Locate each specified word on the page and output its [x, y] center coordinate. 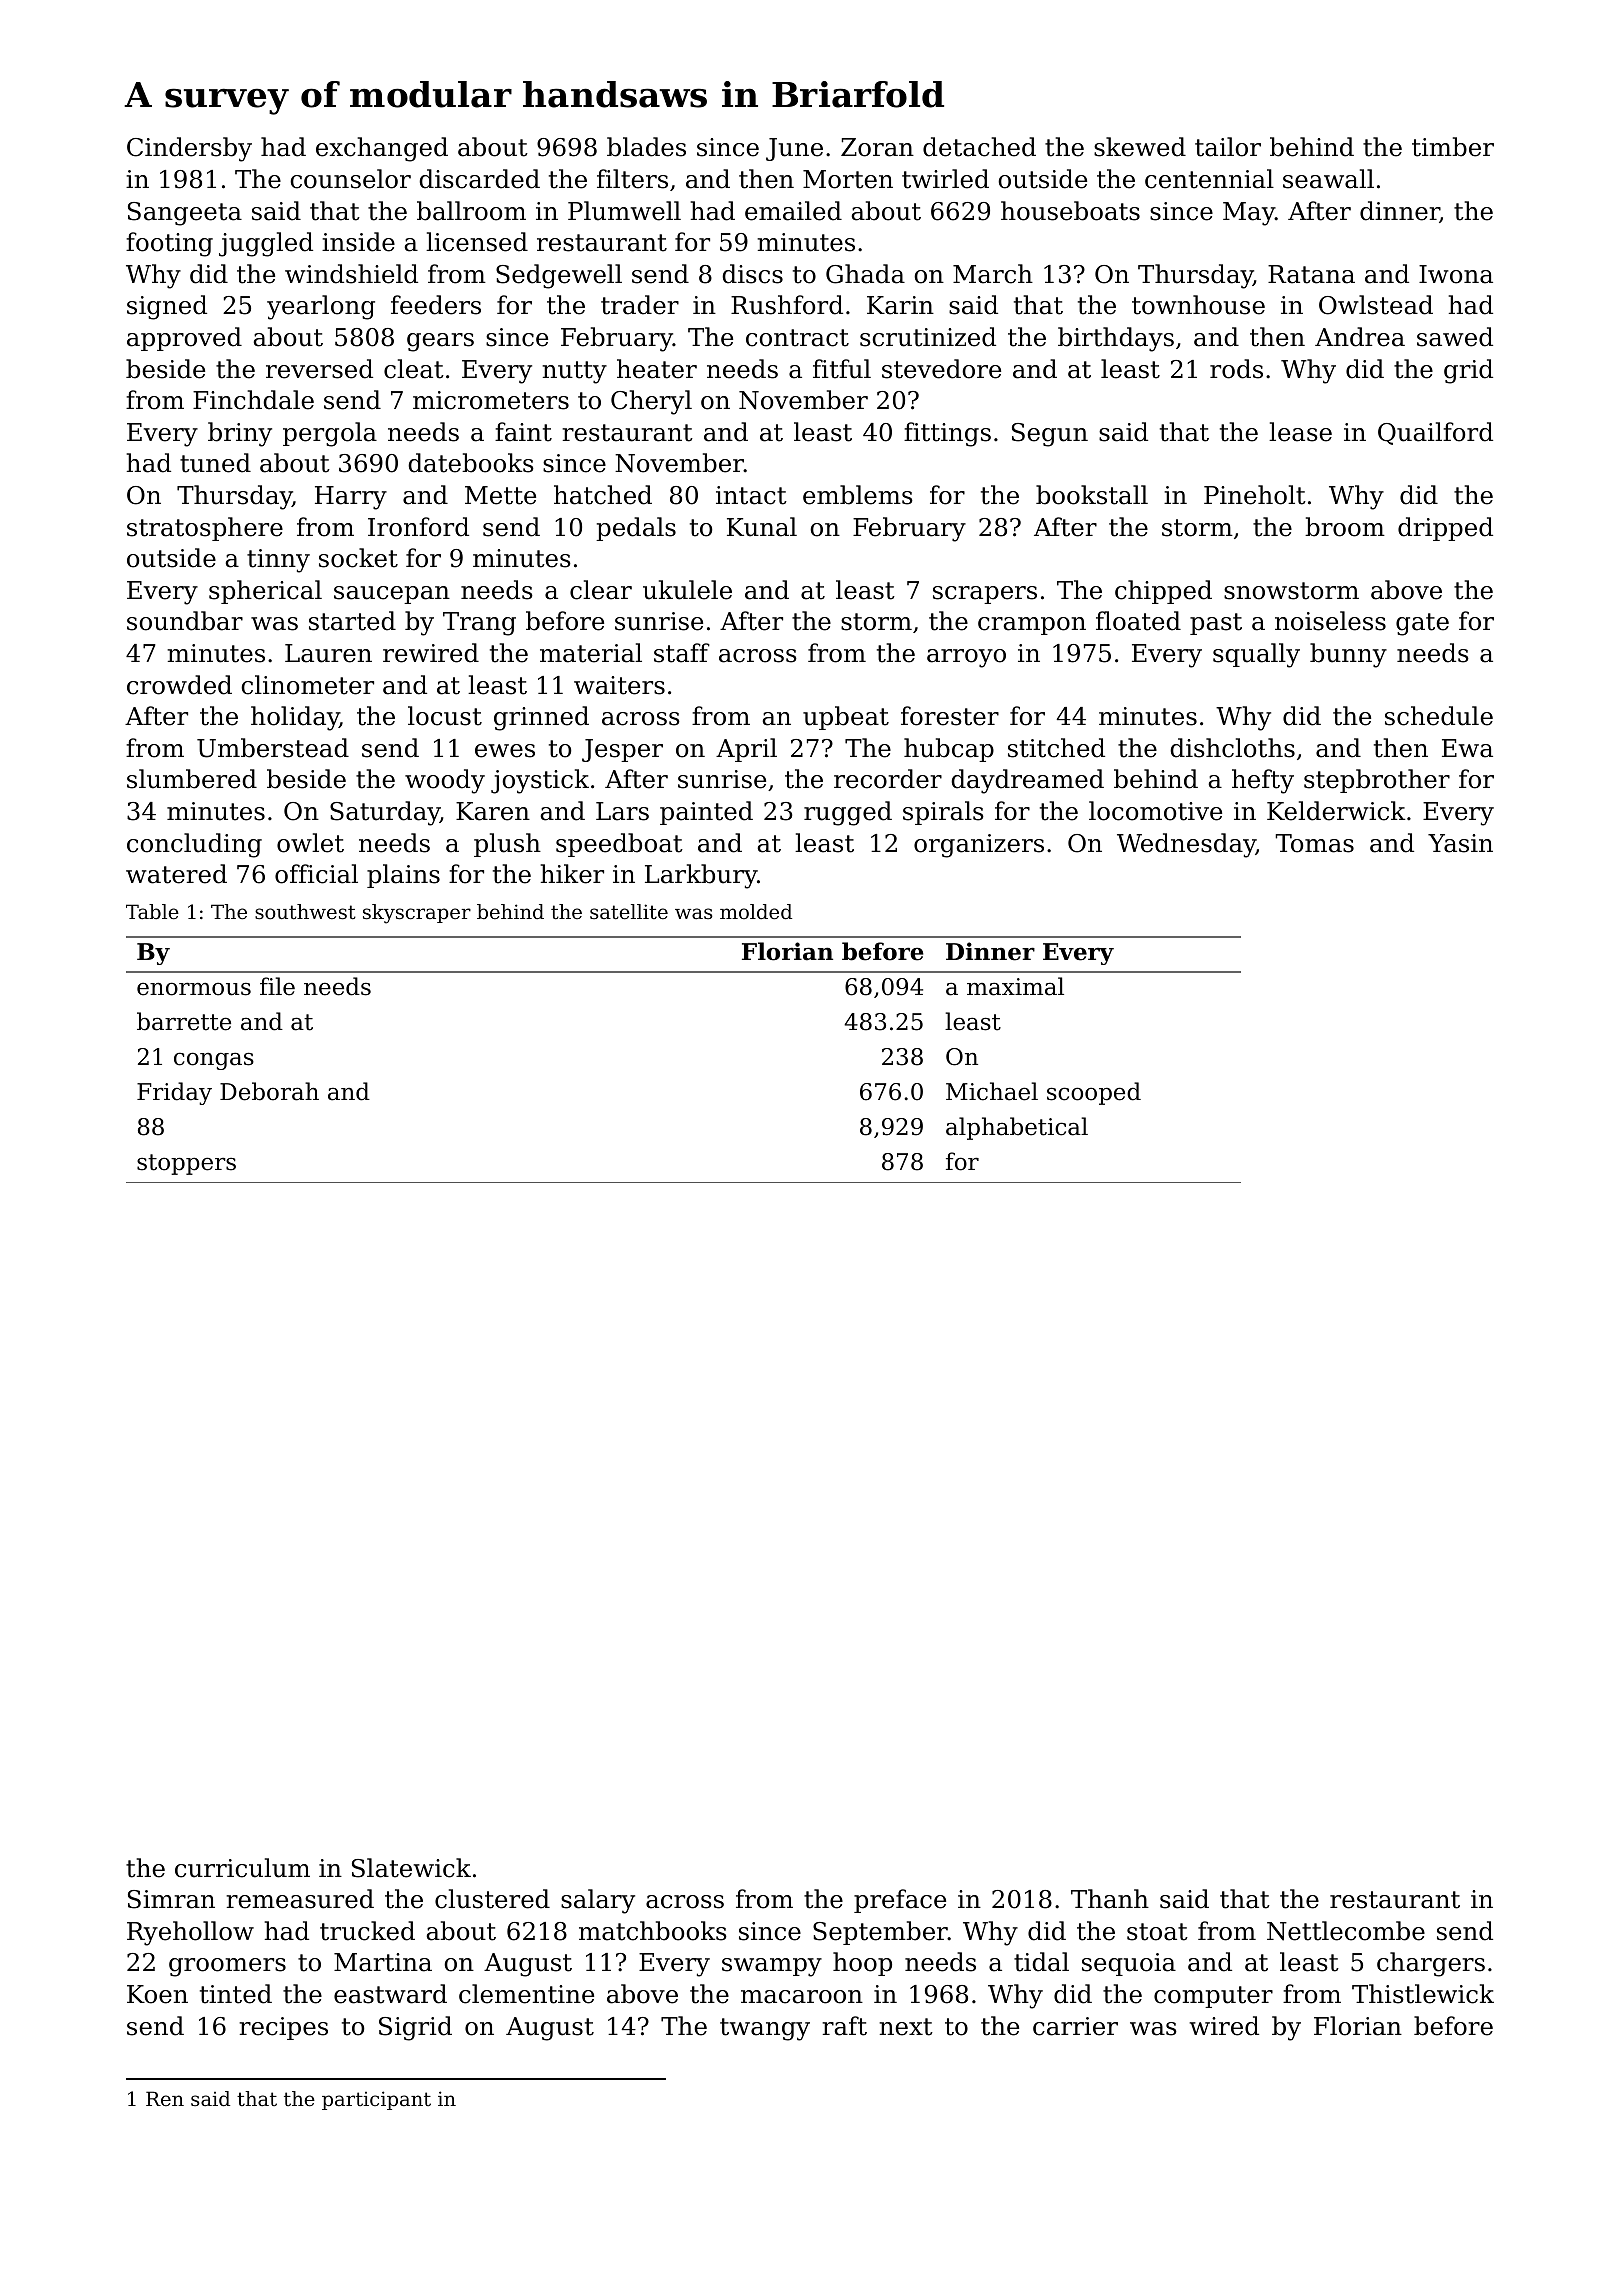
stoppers [186, 1164]
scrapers [985, 595]
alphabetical [1017, 1128]
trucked [367, 1931]
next [906, 2027]
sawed [1455, 337]
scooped [1094, 1093]
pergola [330, 434]
